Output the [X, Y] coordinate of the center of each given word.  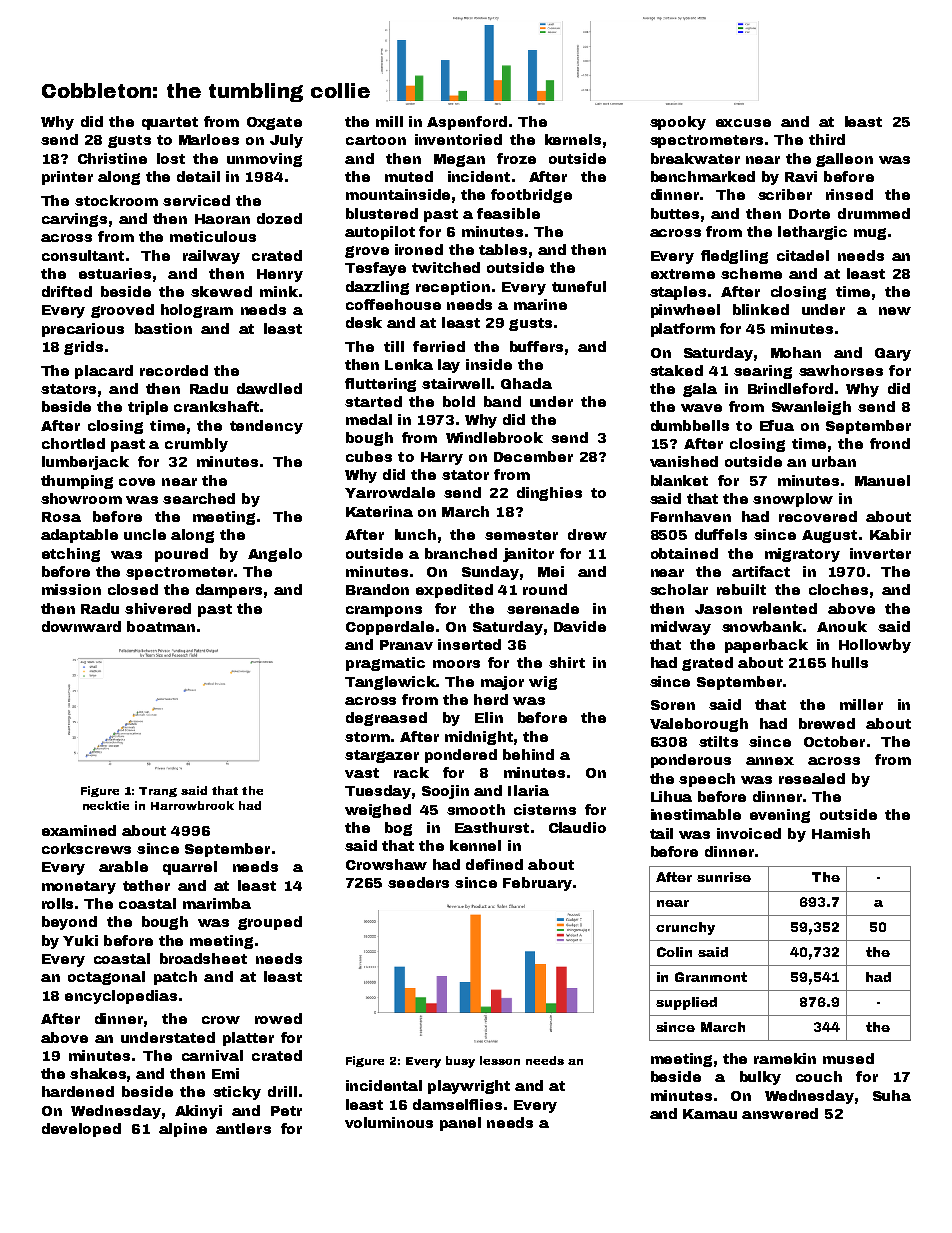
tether [146, 885]
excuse [743, 123]
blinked [761, 309]
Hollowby [875, 646]
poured [181, 555]
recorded [174, 370]
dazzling [377, 288]
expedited [454, 591]
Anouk [842, 626]
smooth [476, 809]
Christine [112, 158]
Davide [580, 626]
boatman [161, 626]
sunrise [724, 877]
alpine [183, 1130]
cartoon [376, 140]
